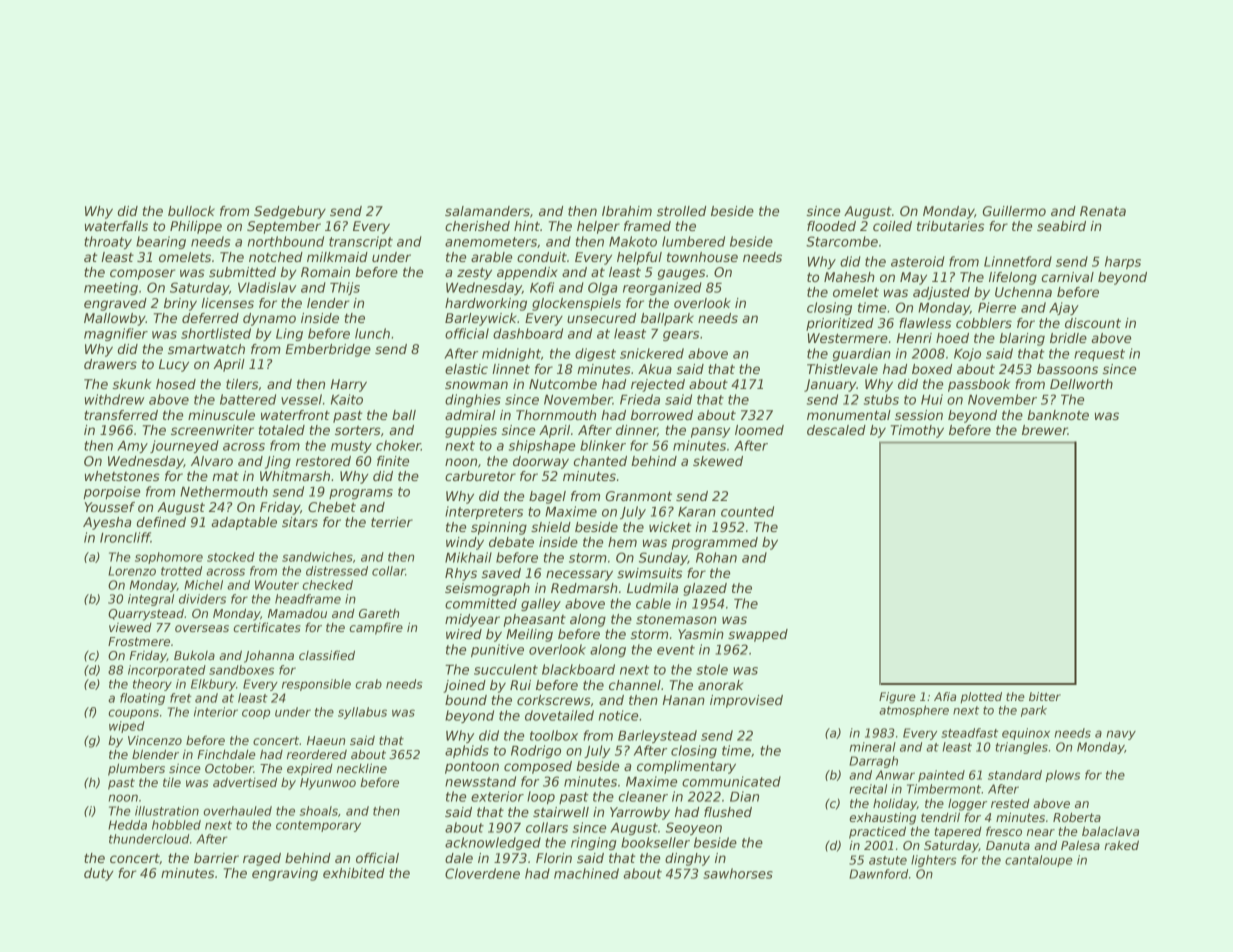  Describe the element at coordinates (830, 385) in the screenshot. I see `January` at that location.
